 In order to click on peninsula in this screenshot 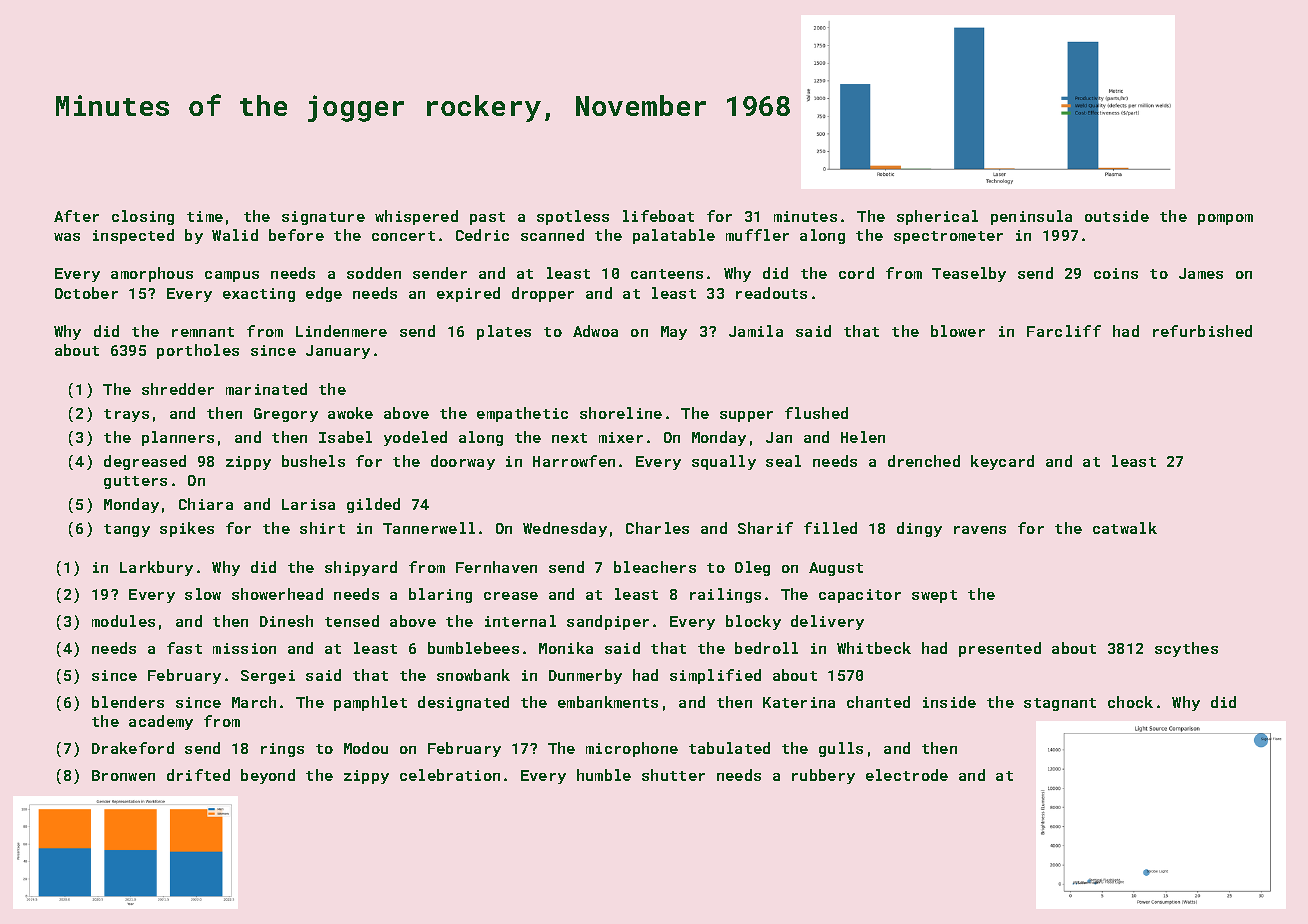, I will do `click(1031, 217)`.
